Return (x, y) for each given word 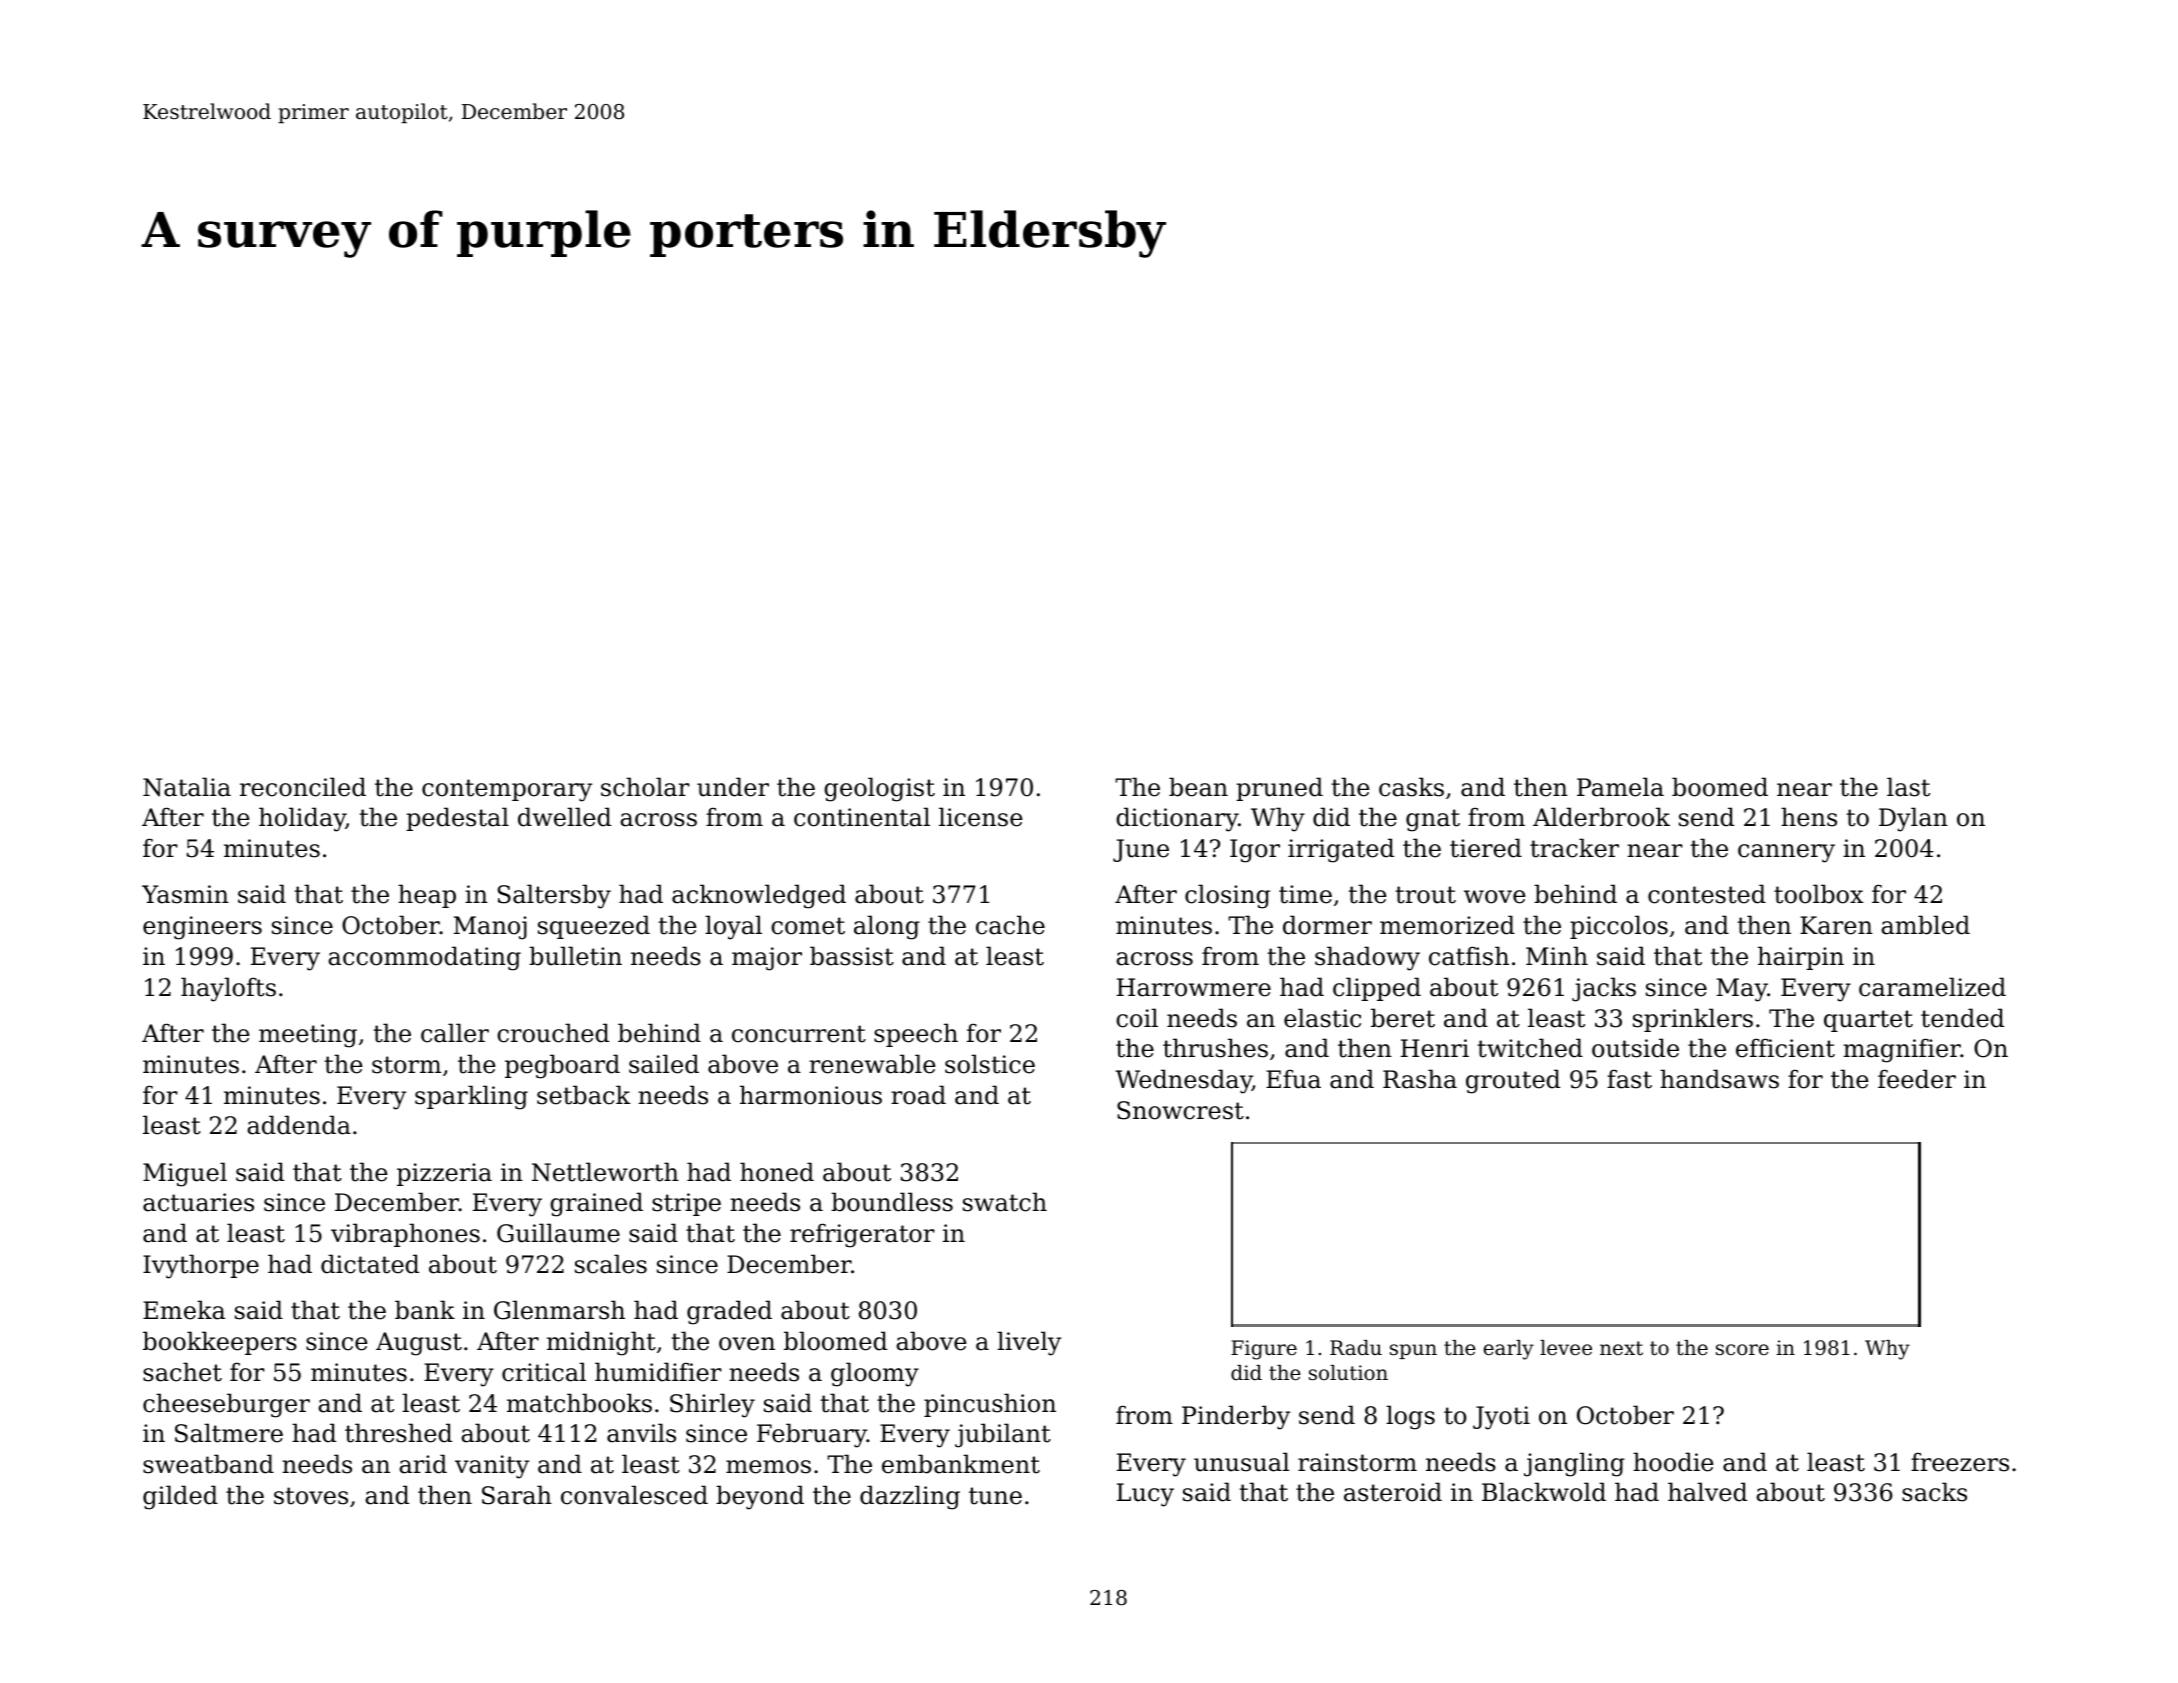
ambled (1925, 925)
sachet (182, 1372)
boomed (1720, 787)
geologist (879, 789)
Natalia (187, 787)
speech (916, 1035)
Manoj (490, 928)
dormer (1327, 925)
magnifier (1902, 1050)
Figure (1264, 1350)
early (1509, 1350)
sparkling (471, 1097)
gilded (180, 1497)
